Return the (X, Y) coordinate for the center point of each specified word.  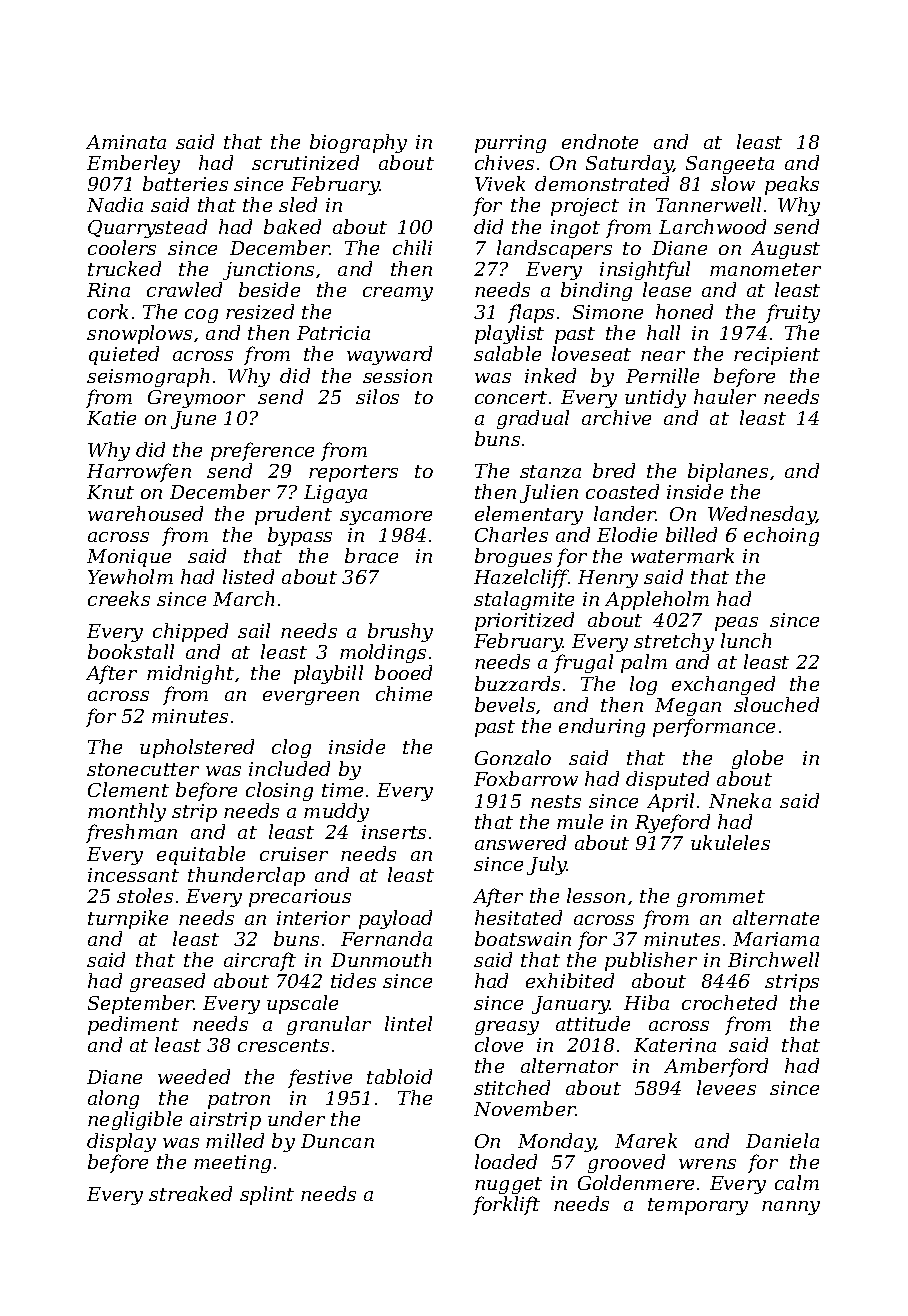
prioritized (524, 621)
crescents (283, 1045)
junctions (268, 271)
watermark (682, 555)
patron (239, 1100)
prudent (293, 515)
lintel (408, 1023)
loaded (506, 1161)
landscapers (554, 249)
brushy (400, 632)
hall (663, 332)
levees (726, 1087)
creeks (119, 598)
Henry (608, 579)
